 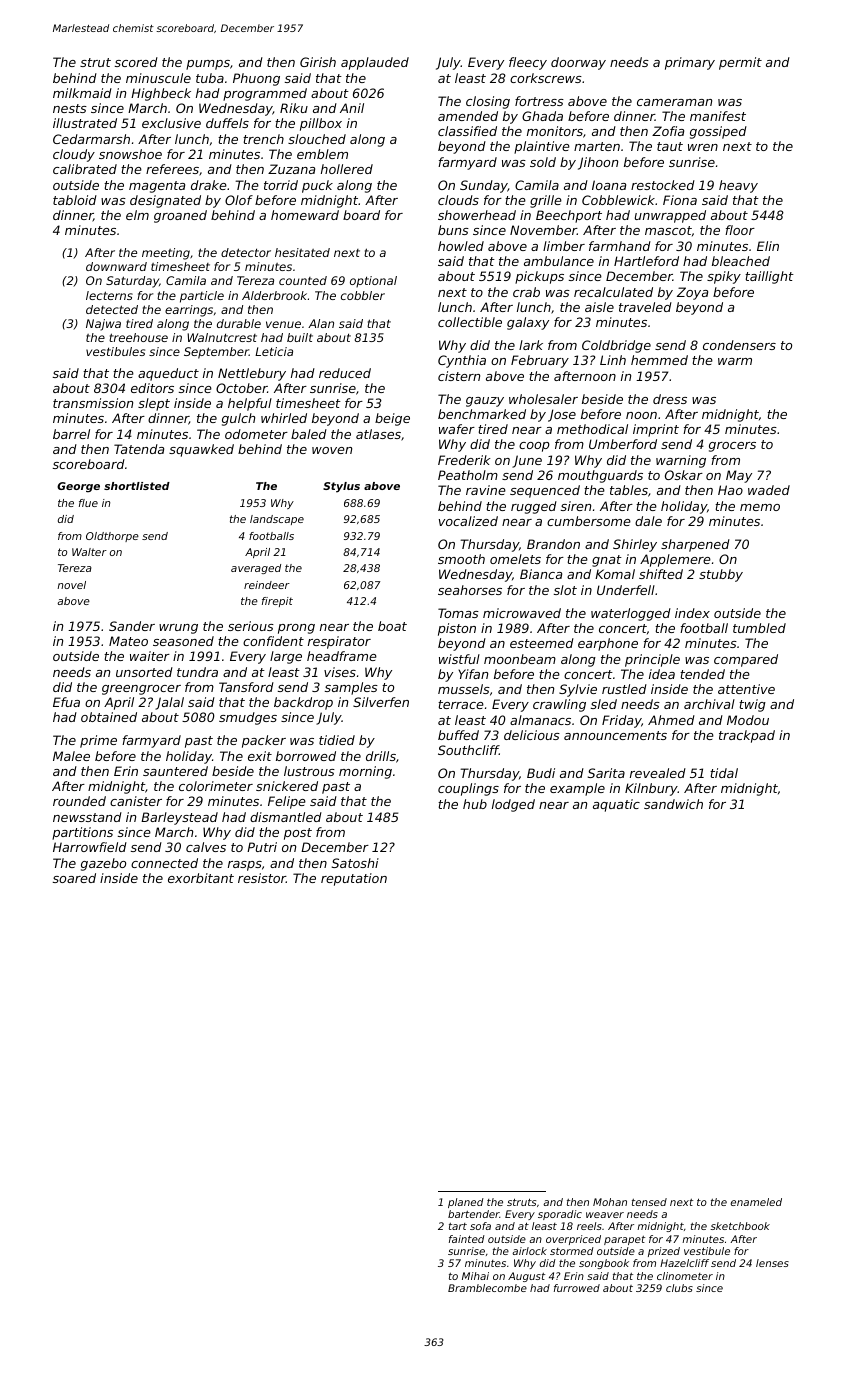 What do you see at coordinates (246, 252) in the screenshot?
I see `detector` at bounding box center [246, 252].
